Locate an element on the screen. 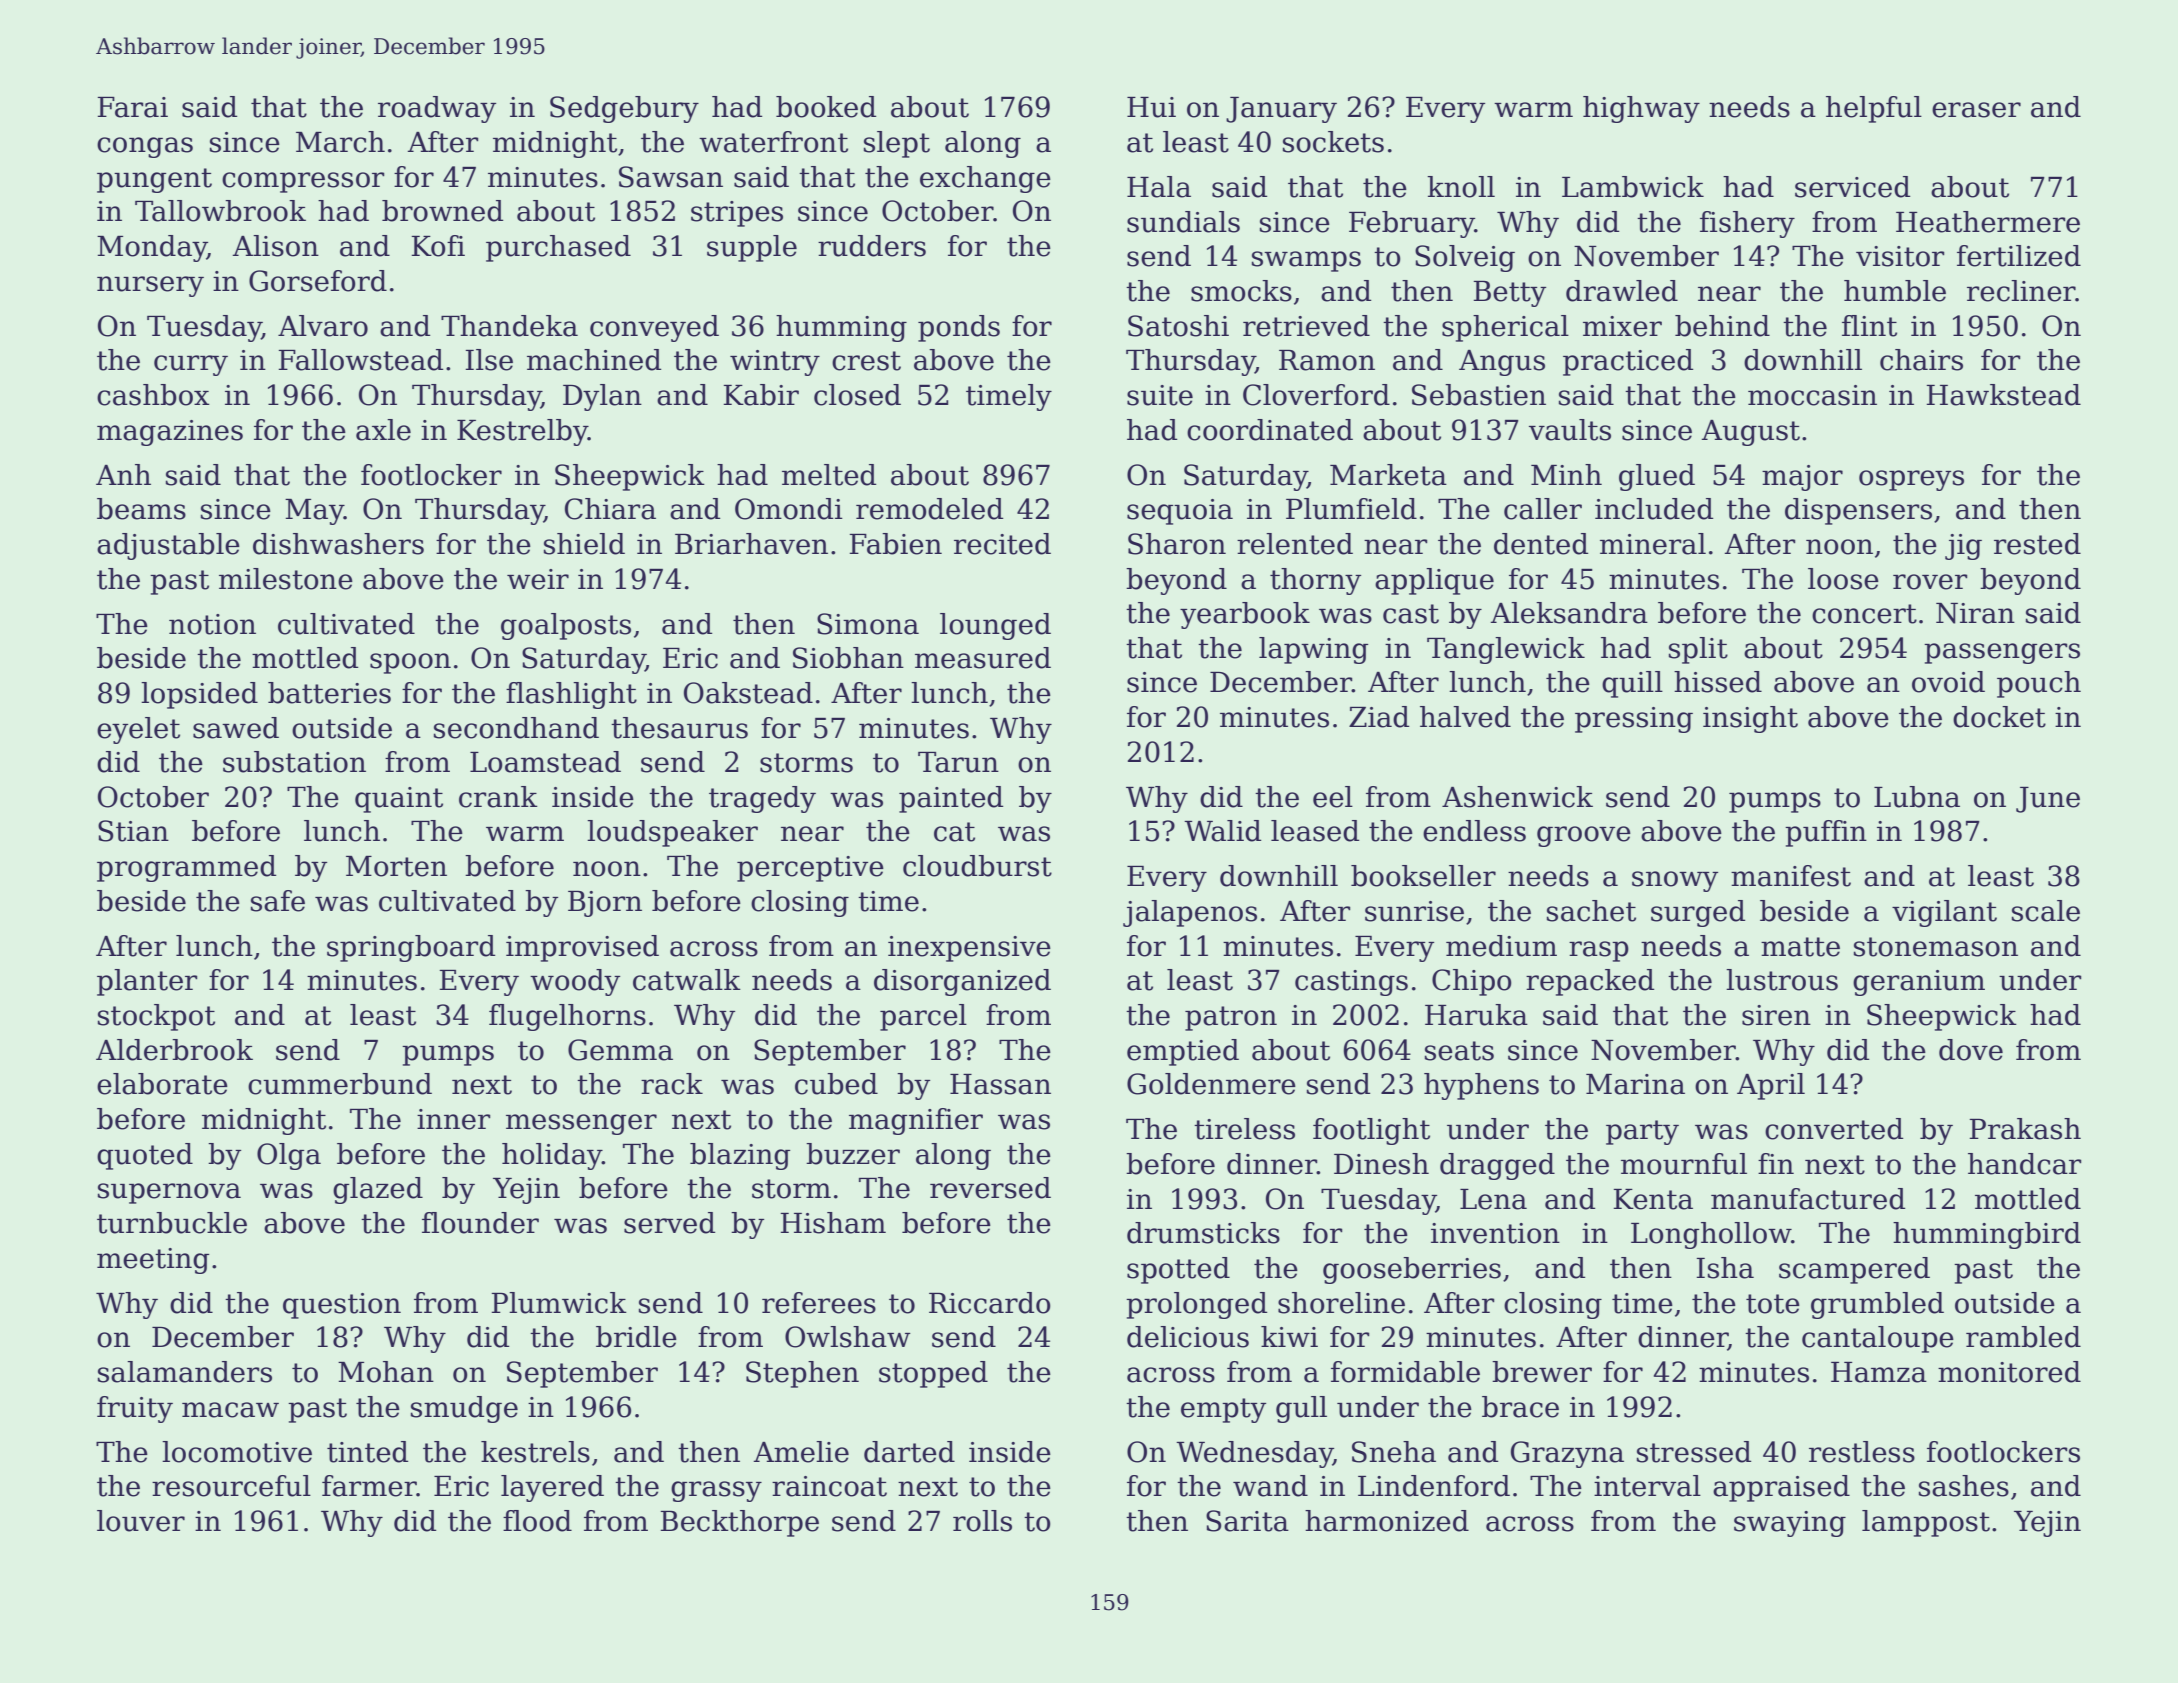 This screenshot has width=2178, height=1683. Hui is located at coordinates (1151, 107).
